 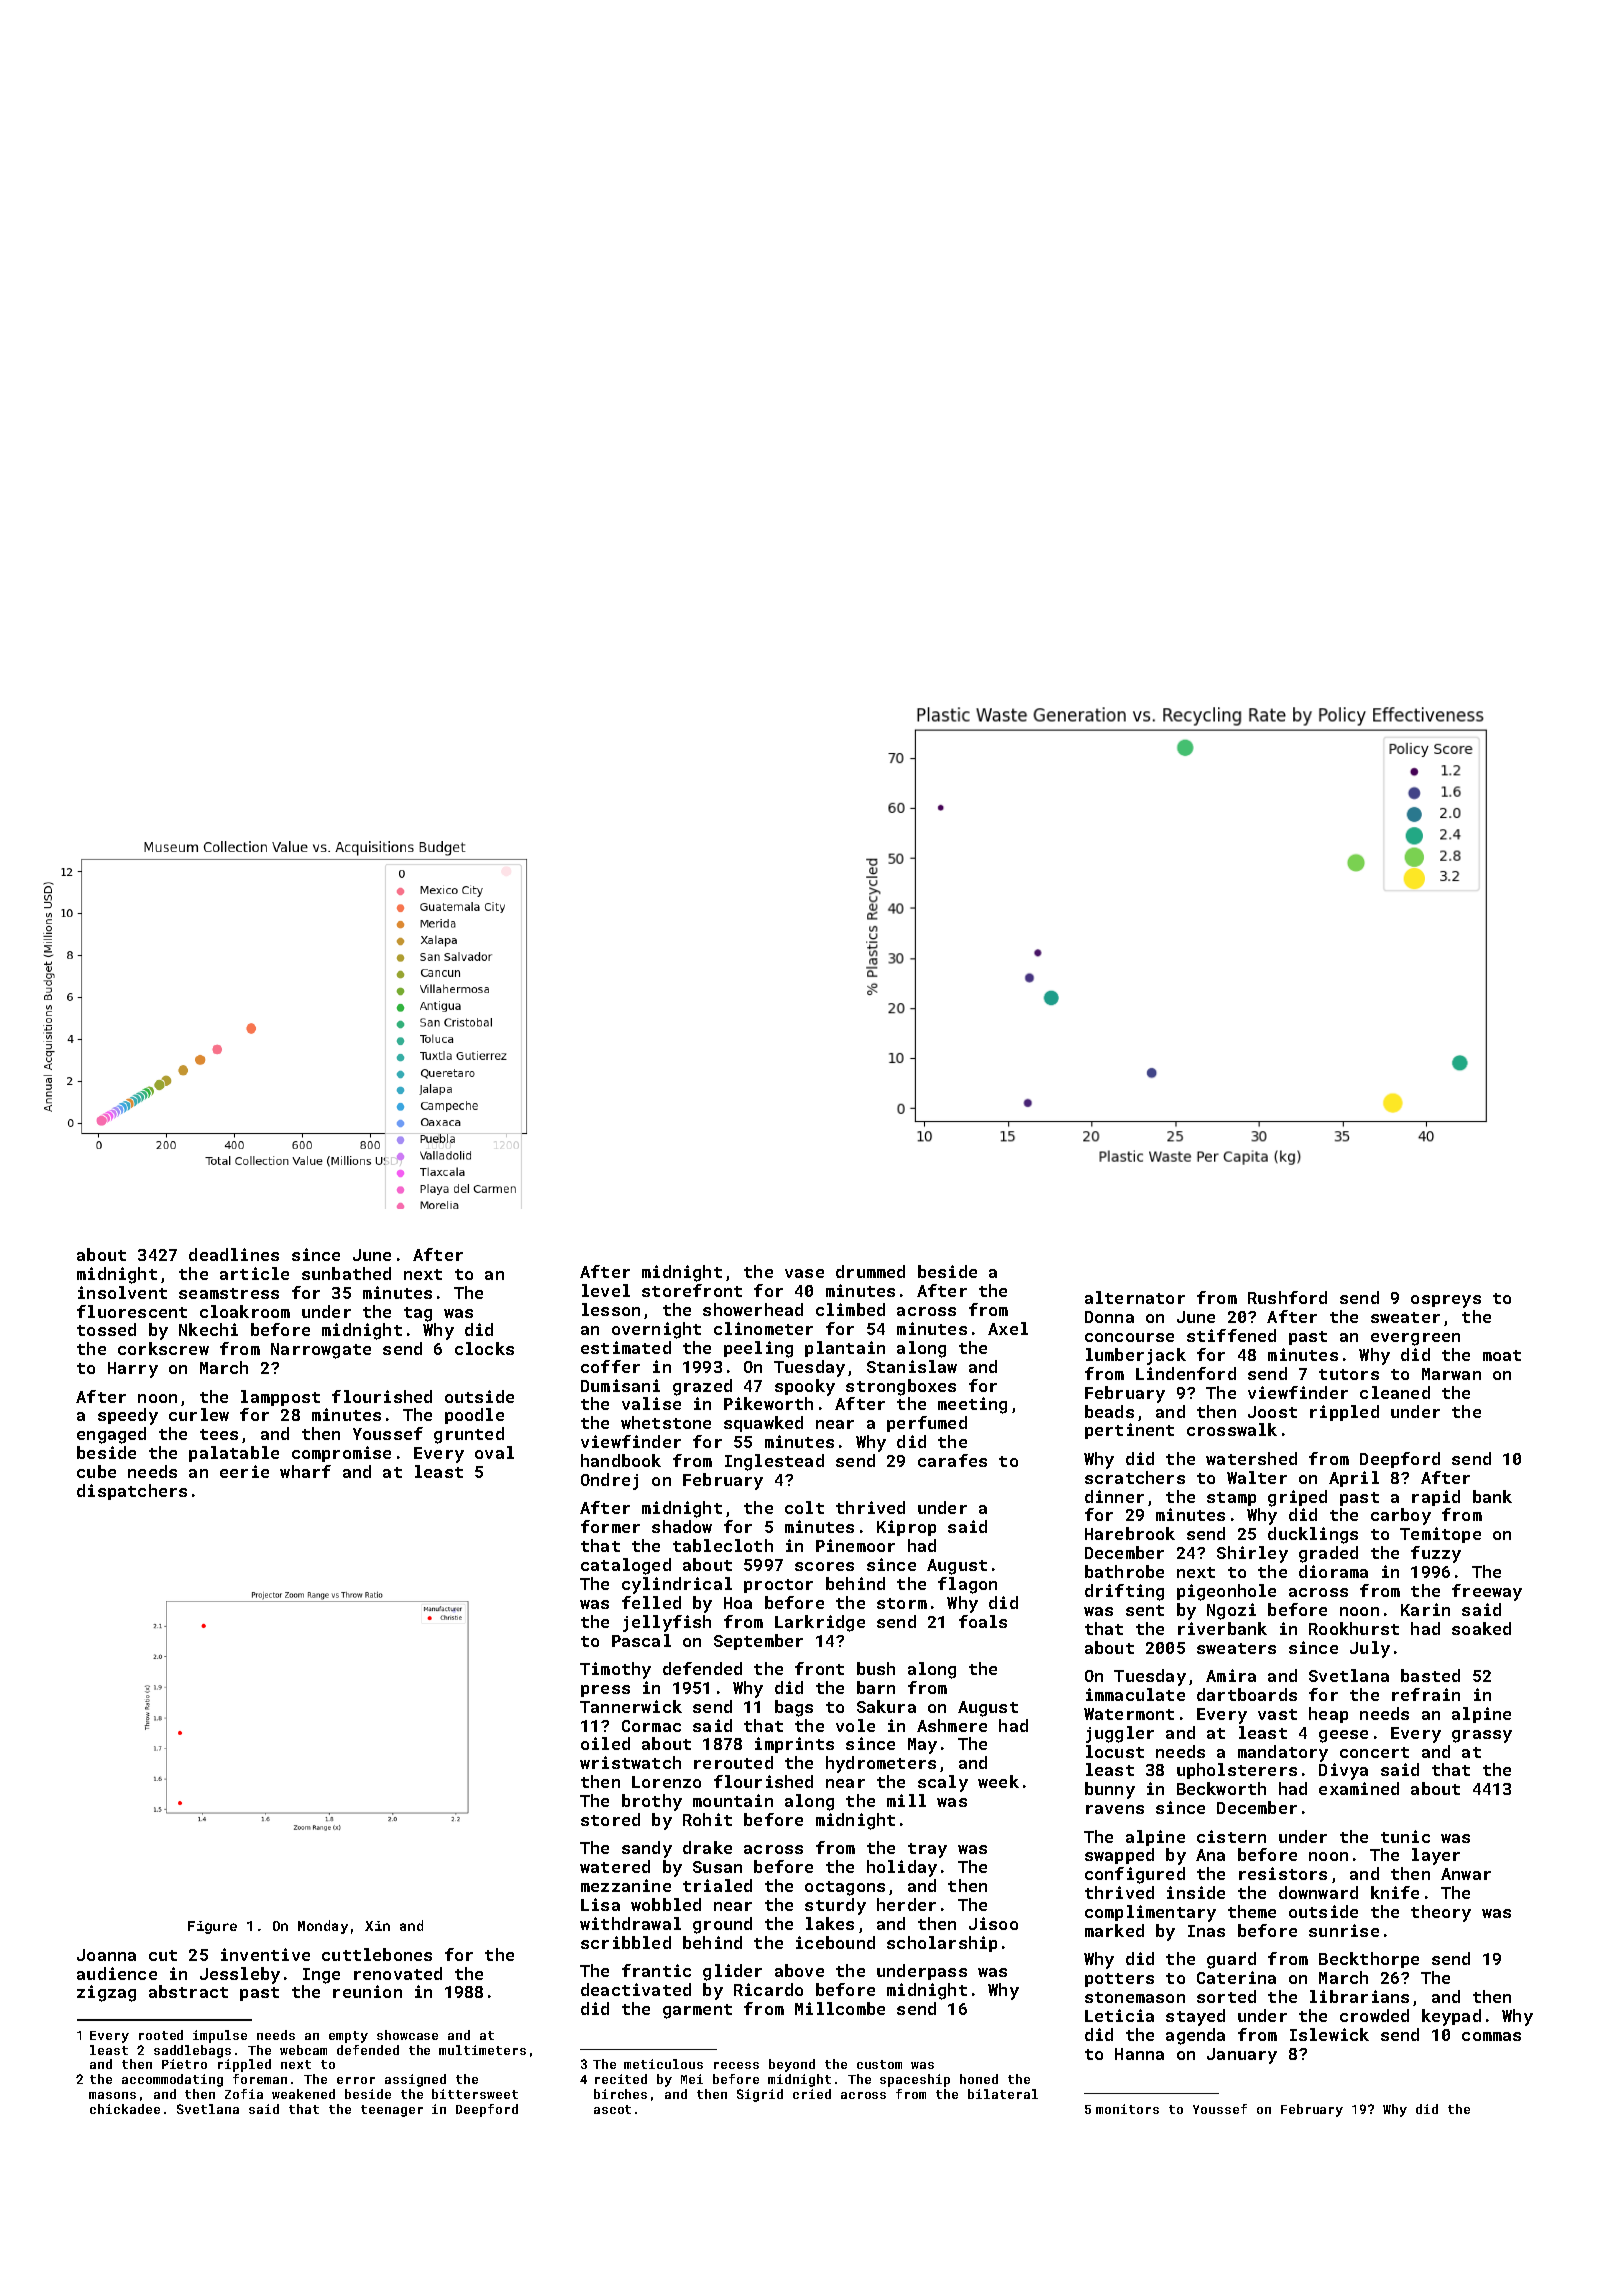 What do you see at coordinates (804, 1273) in the document?
I see `vase` at bounding box center [804, 1273].
